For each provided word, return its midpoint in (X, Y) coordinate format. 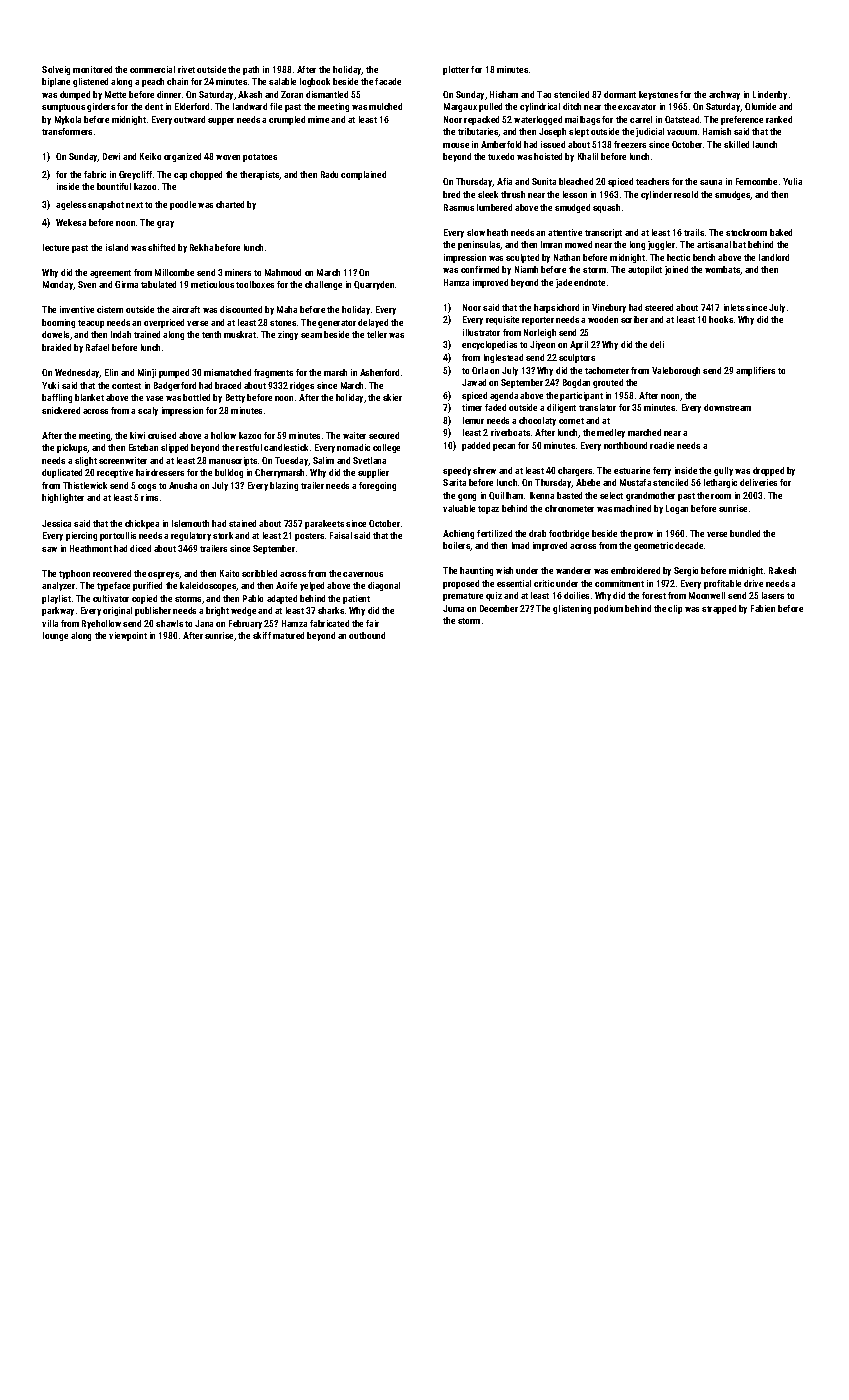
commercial (152, 69)
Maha (287, 309)
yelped (312, 586)
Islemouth (190, 523)
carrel (641, 119)
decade (689, 545)
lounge (55, 636)
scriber (634, 319)
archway (724, 95)
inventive (77, 309)
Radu (329, 174)
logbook (315, 82)
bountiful (114, 186)
